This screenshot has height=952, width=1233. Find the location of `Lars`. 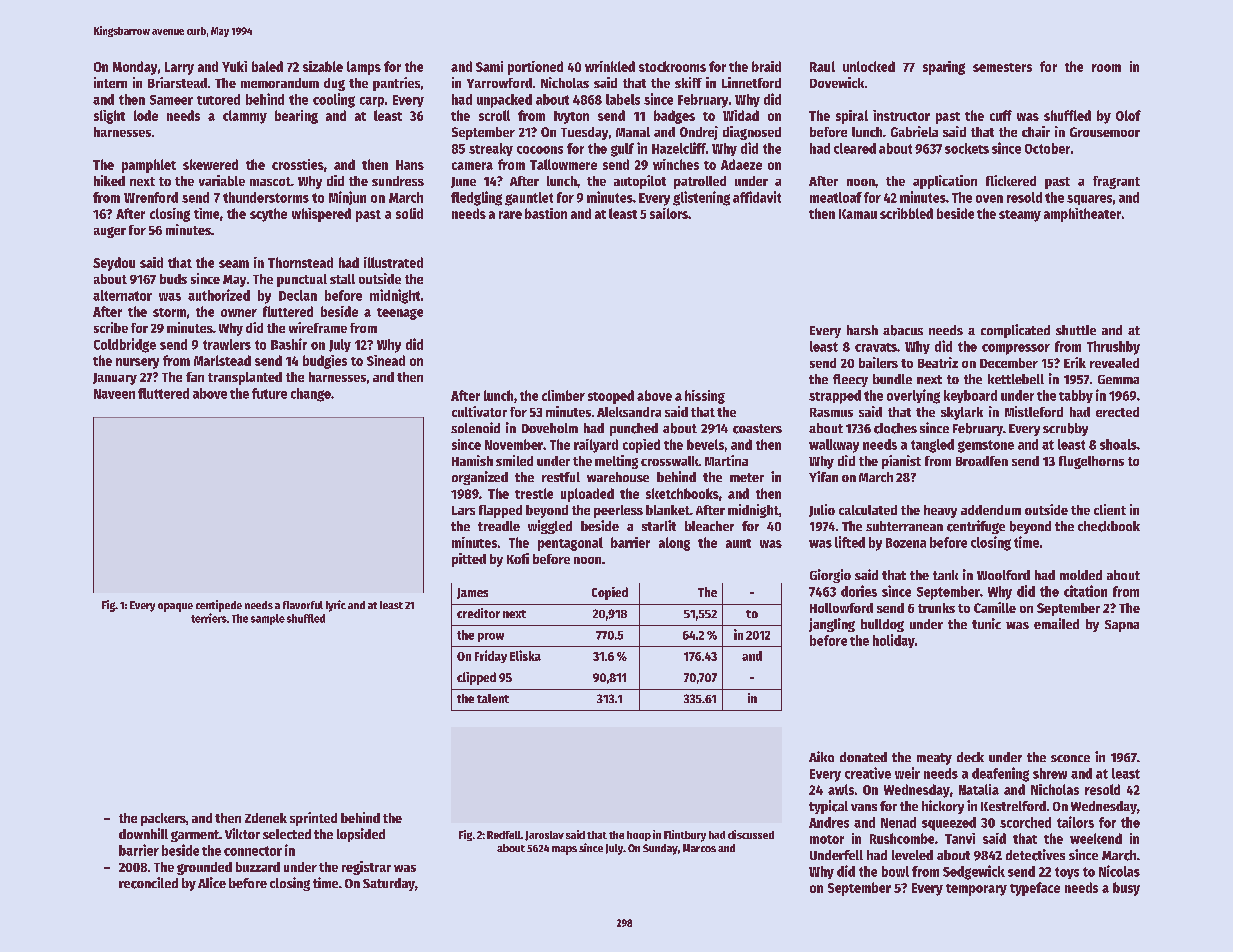

Lars is located at coordinates (463, 510).
